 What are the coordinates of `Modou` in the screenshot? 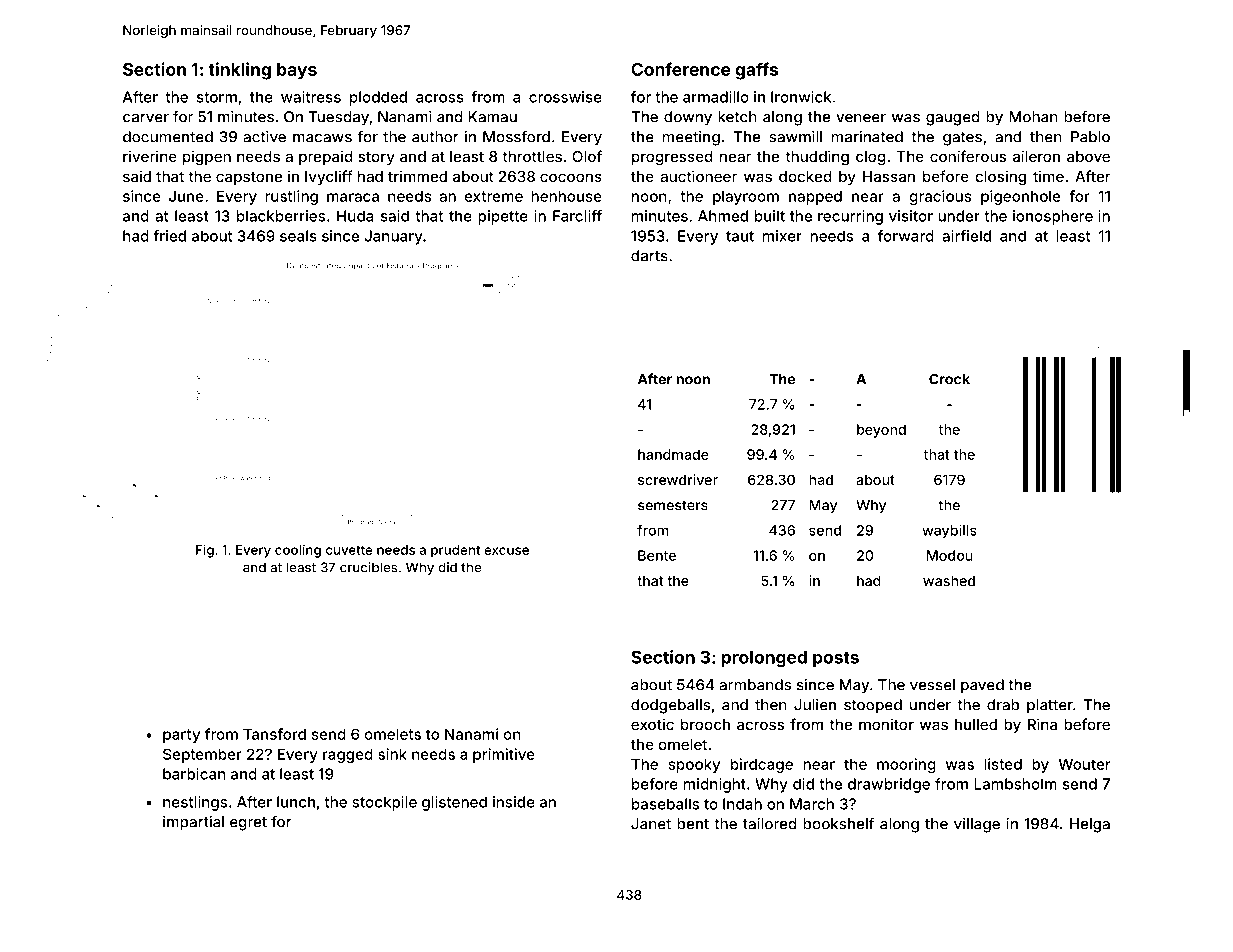 It's located at (950, 555).
